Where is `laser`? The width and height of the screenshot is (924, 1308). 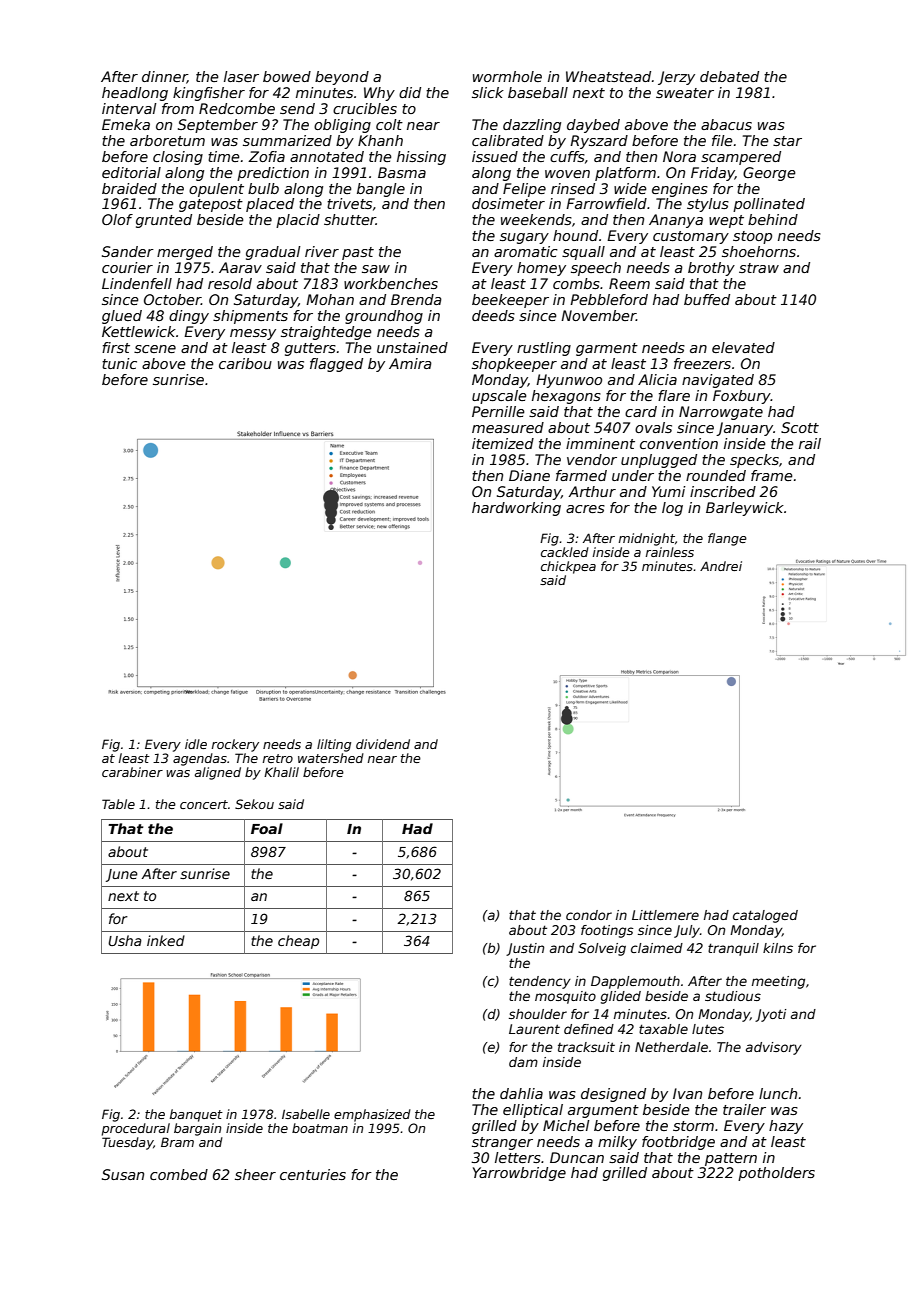
laser is located at coordinates (241, 76).
